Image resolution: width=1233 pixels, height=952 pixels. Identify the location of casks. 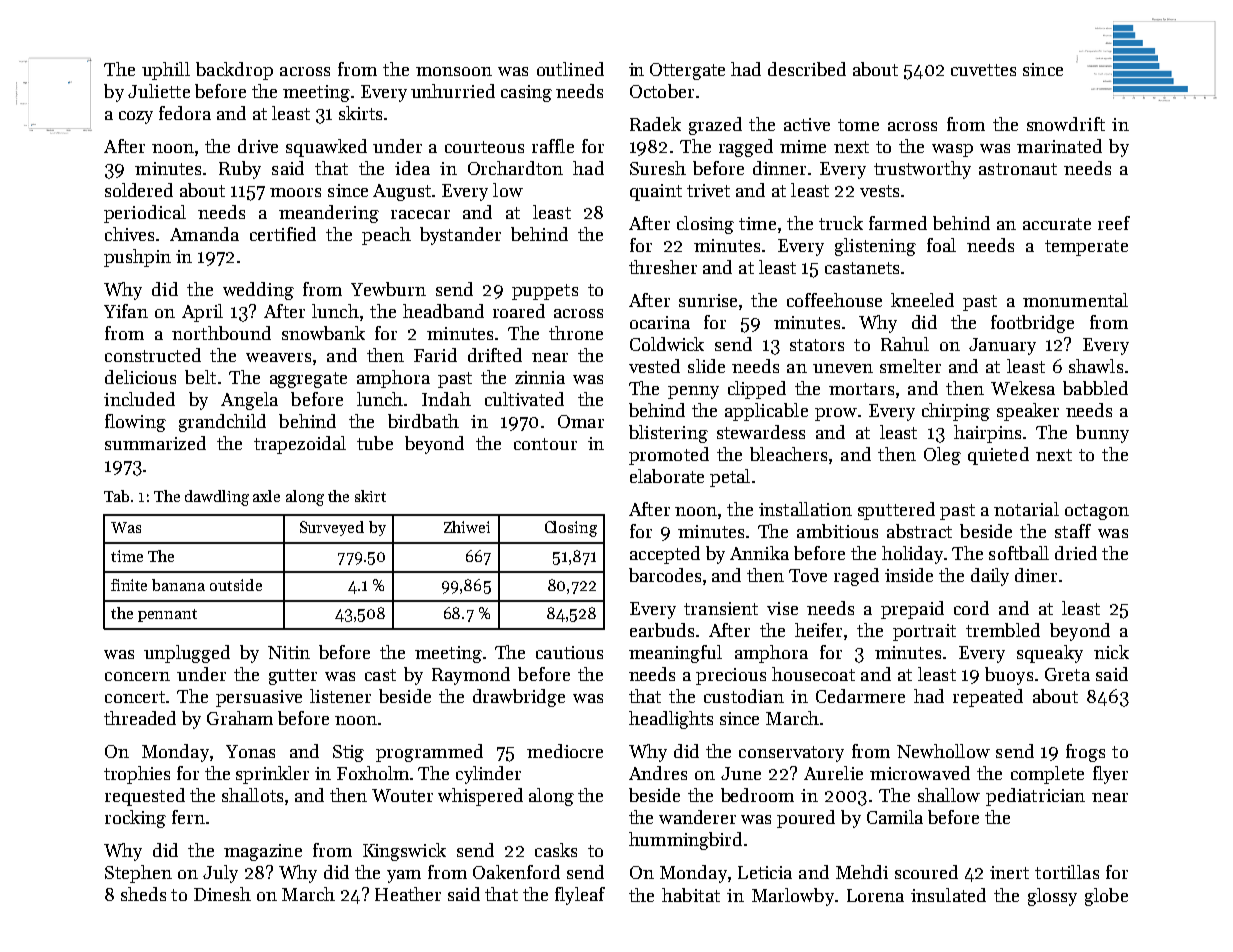
(556, 850).
